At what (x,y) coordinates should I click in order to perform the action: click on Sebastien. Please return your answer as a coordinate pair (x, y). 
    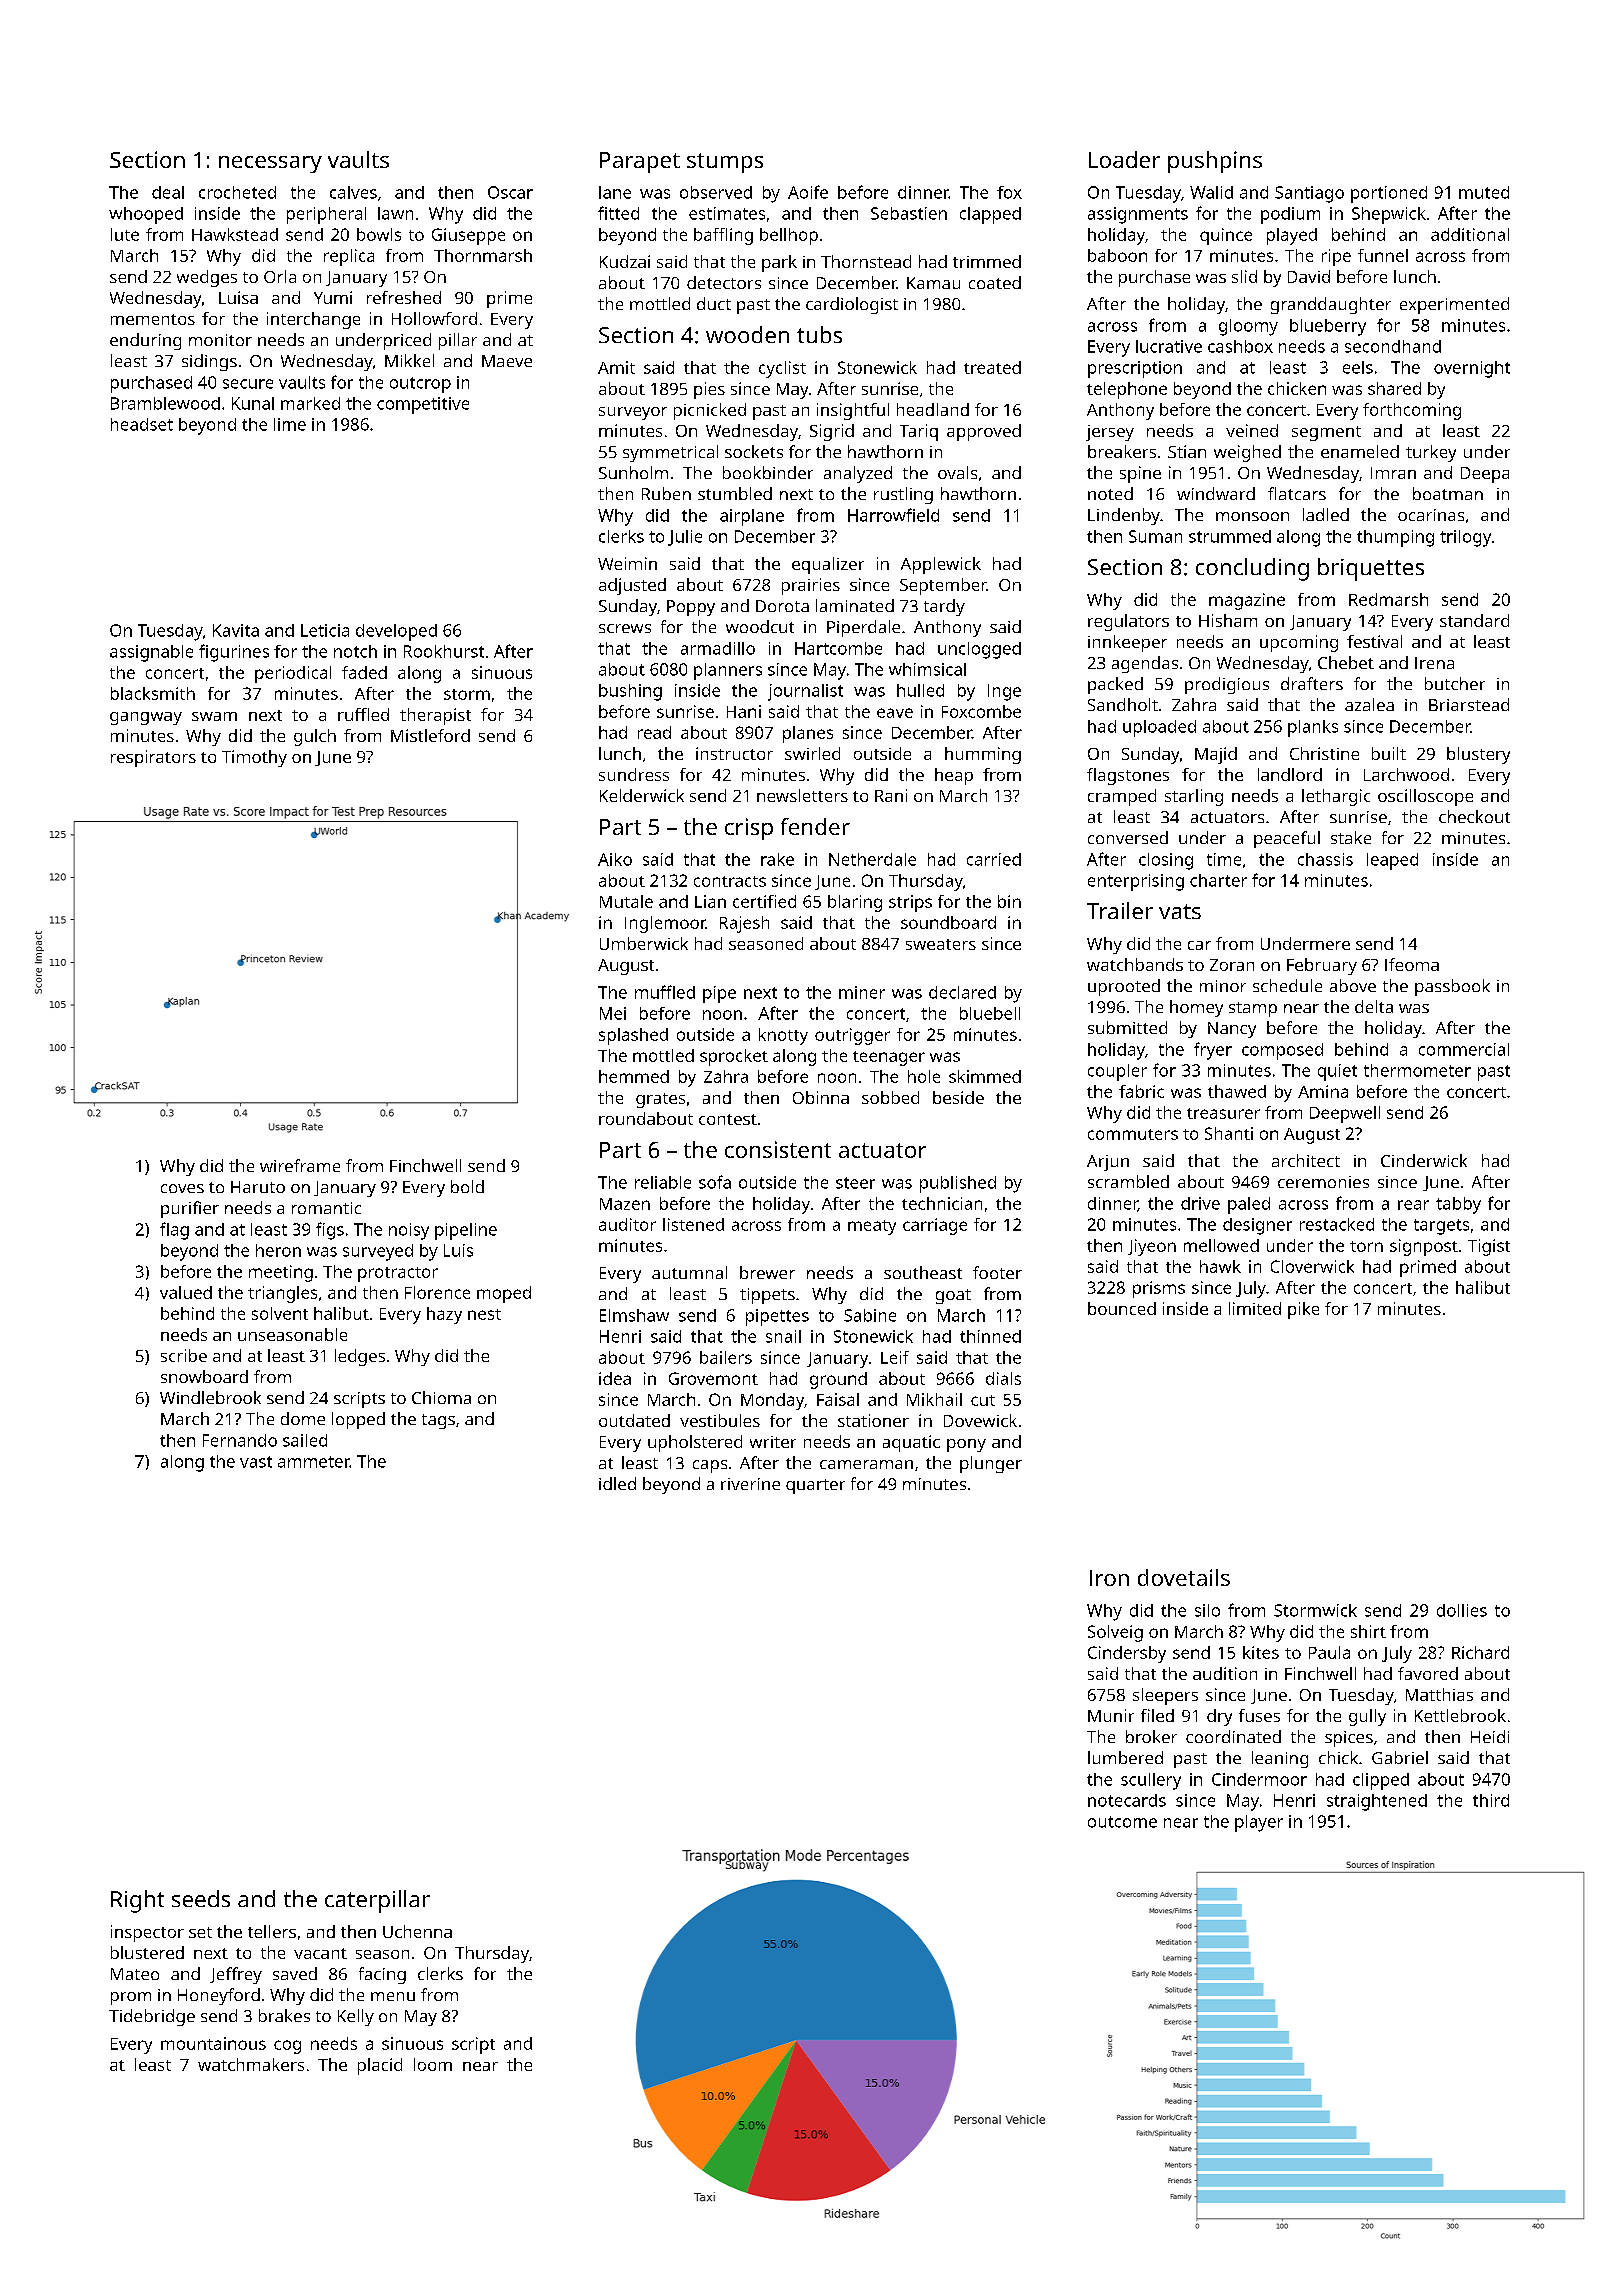
    Looking at the image, I should click on (909, 213).
